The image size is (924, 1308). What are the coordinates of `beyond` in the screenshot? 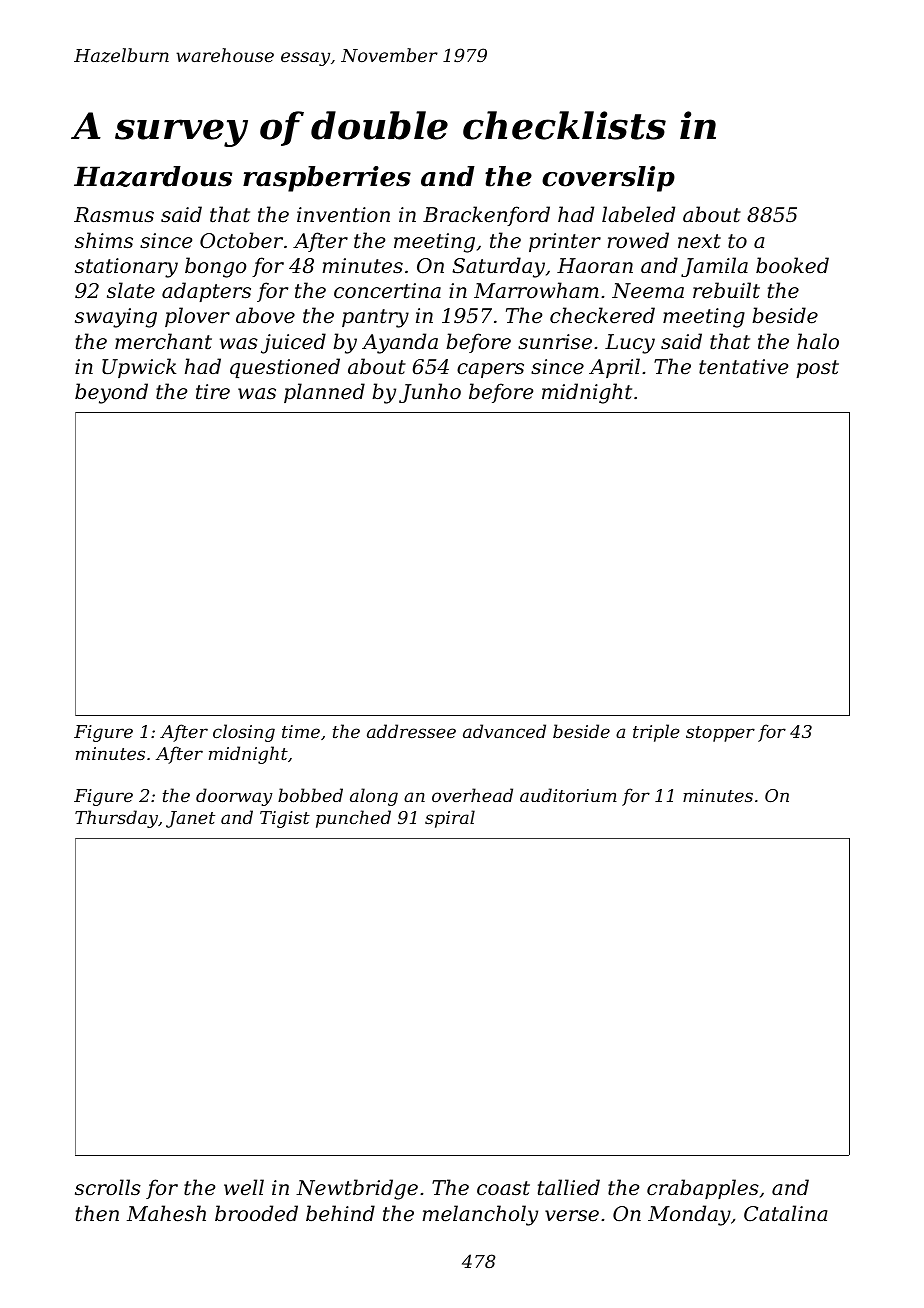 It's located at (111, 393).
